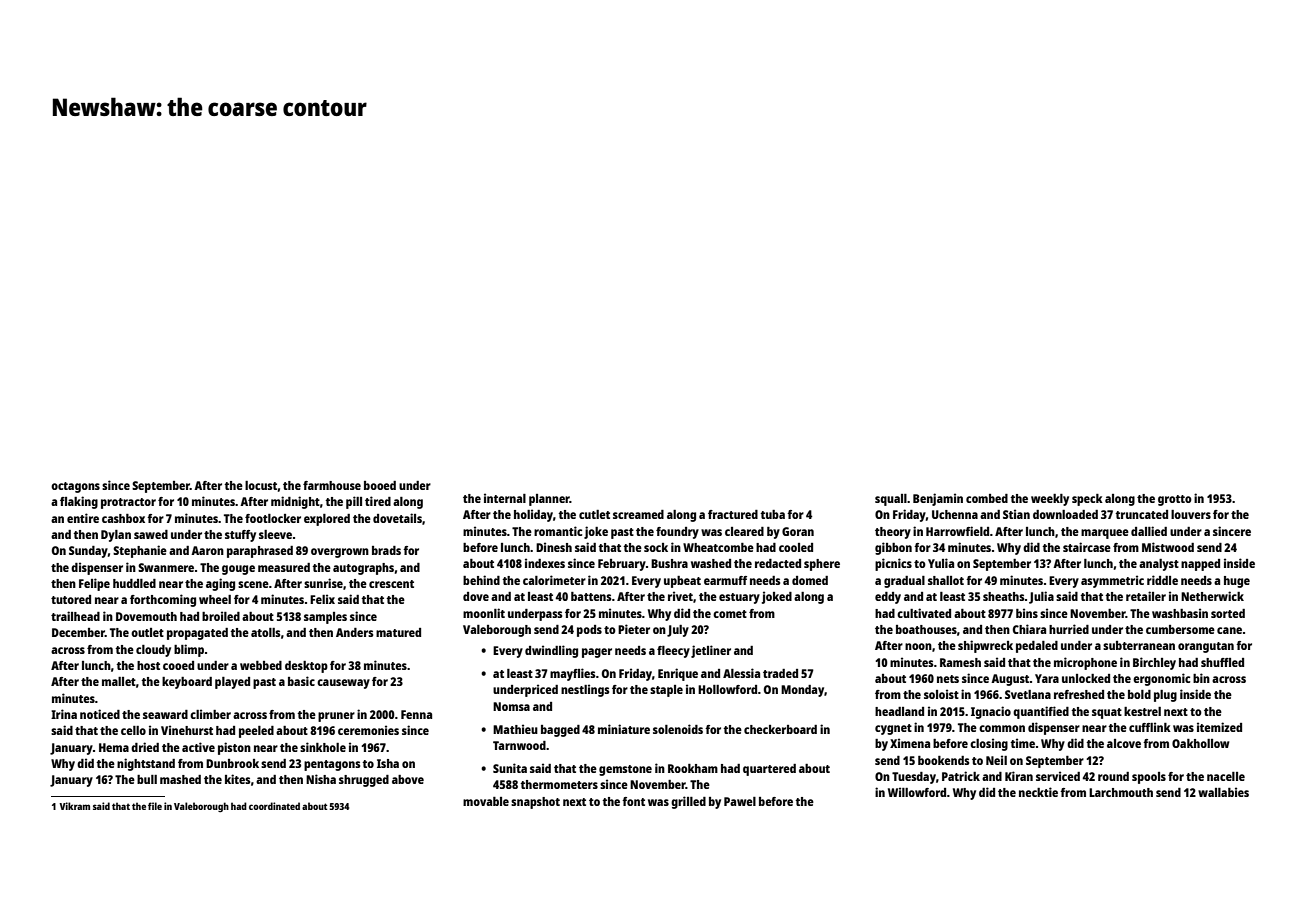 This screenshot has width=1308, height=924. Describe the element at coordinates (128, 503) in the screenshot. I see `protractor` at that location.
